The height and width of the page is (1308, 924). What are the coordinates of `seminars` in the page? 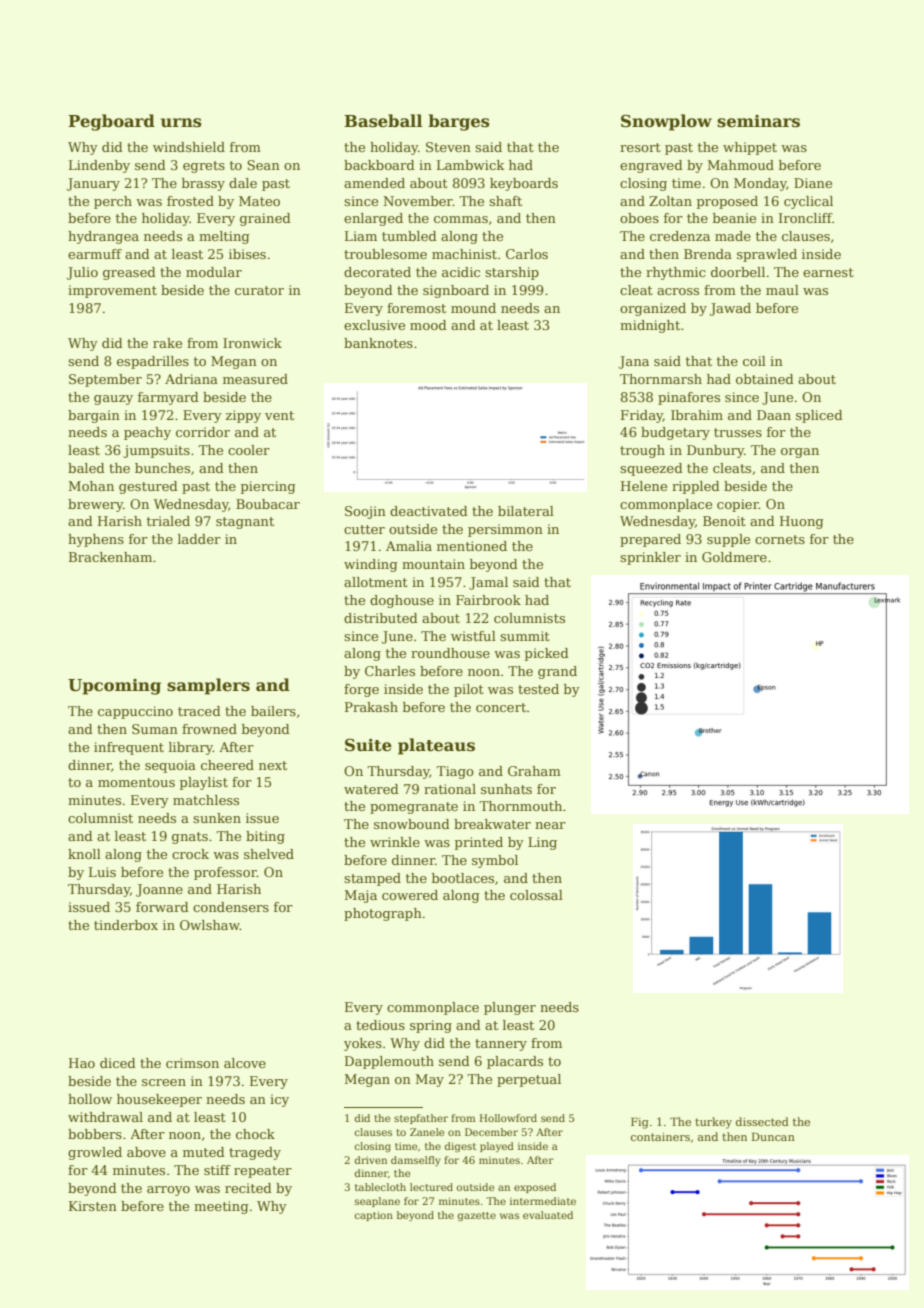 It's located at (758, 121).
